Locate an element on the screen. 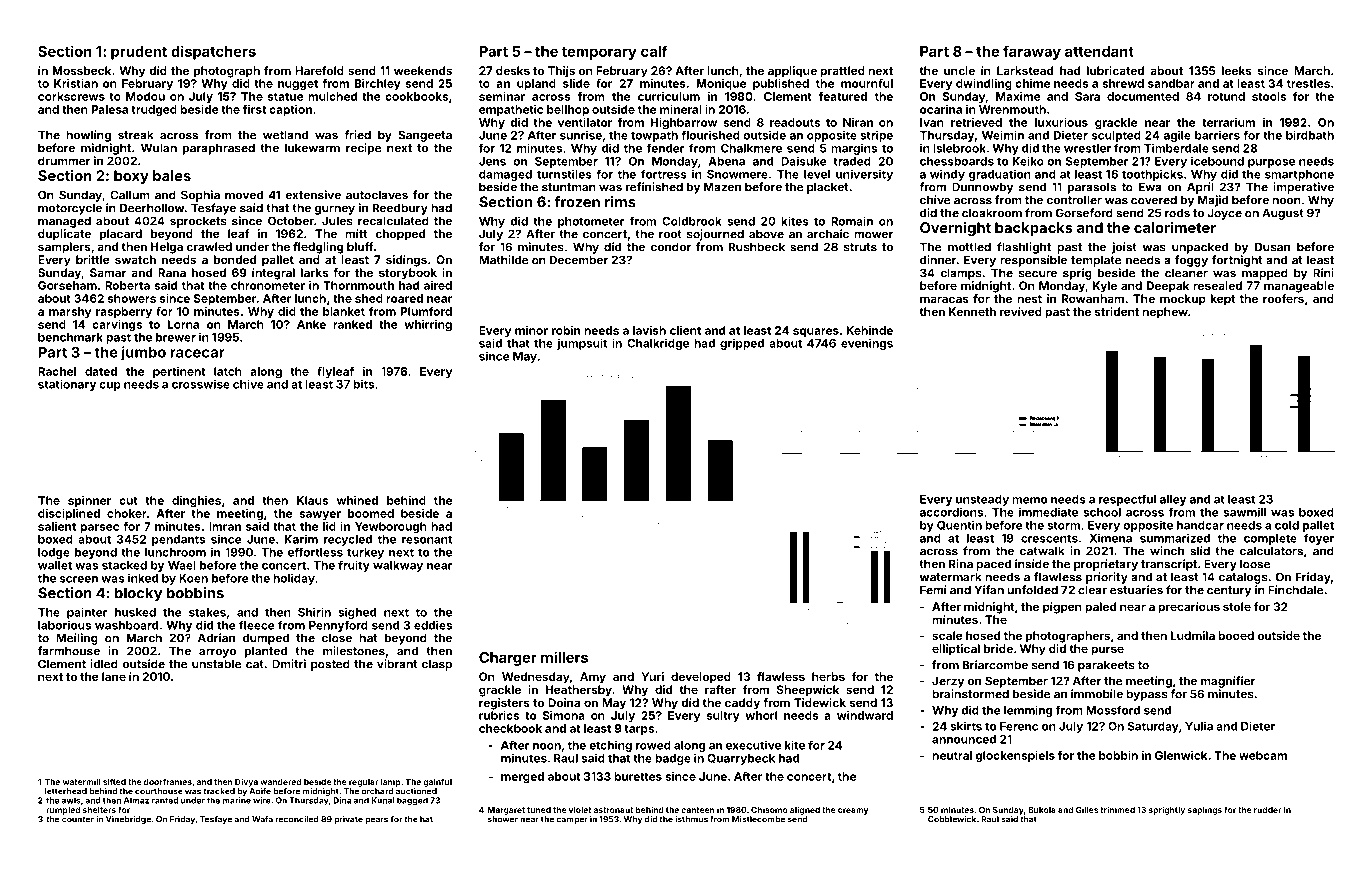 The height and width of the screenshot is (887, 1372). Divya is located at coordinates (246, 782).
